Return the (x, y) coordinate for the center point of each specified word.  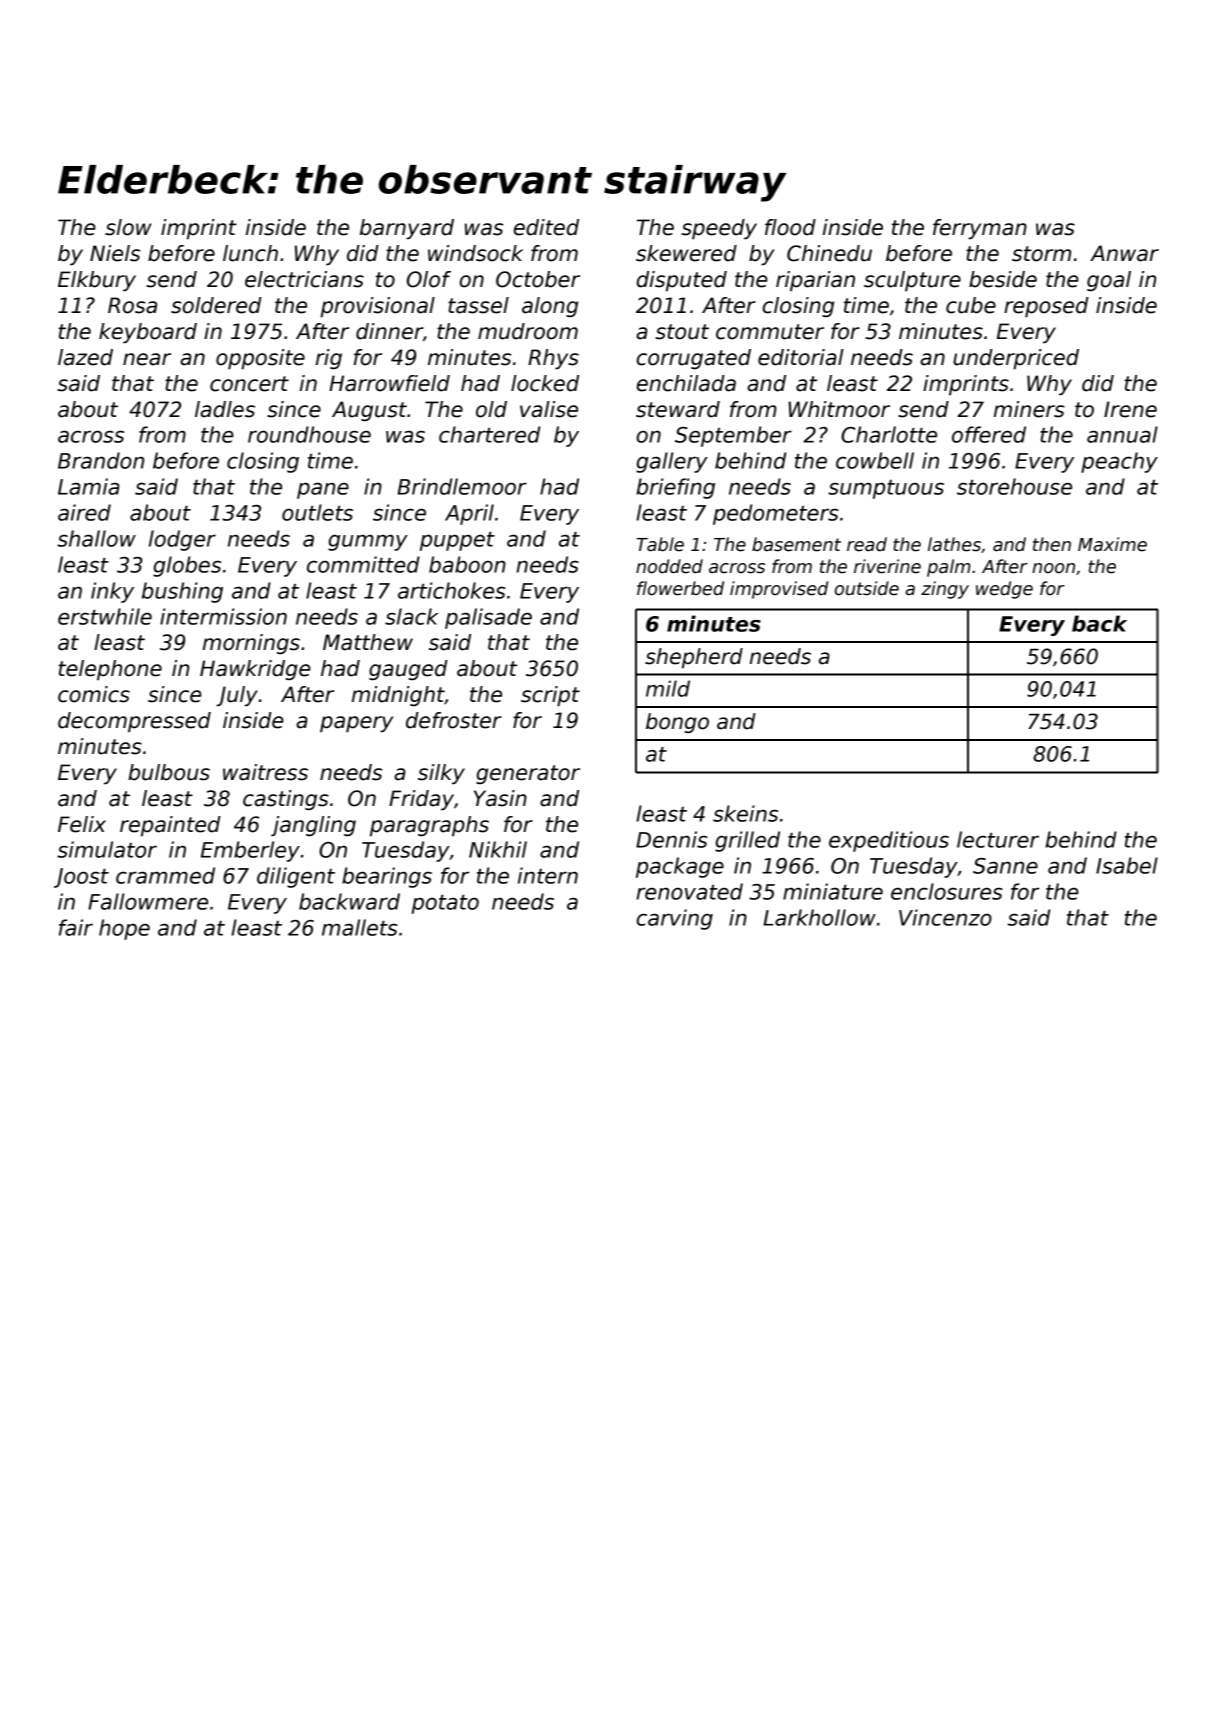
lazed (85, 357)
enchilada (686, 383)
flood (790, 227)
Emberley (250, 851)
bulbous (169, 772)
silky (441, 774)
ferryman (980, 229)
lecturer (998, 839)
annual (1122, 434)
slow (128, 227)
